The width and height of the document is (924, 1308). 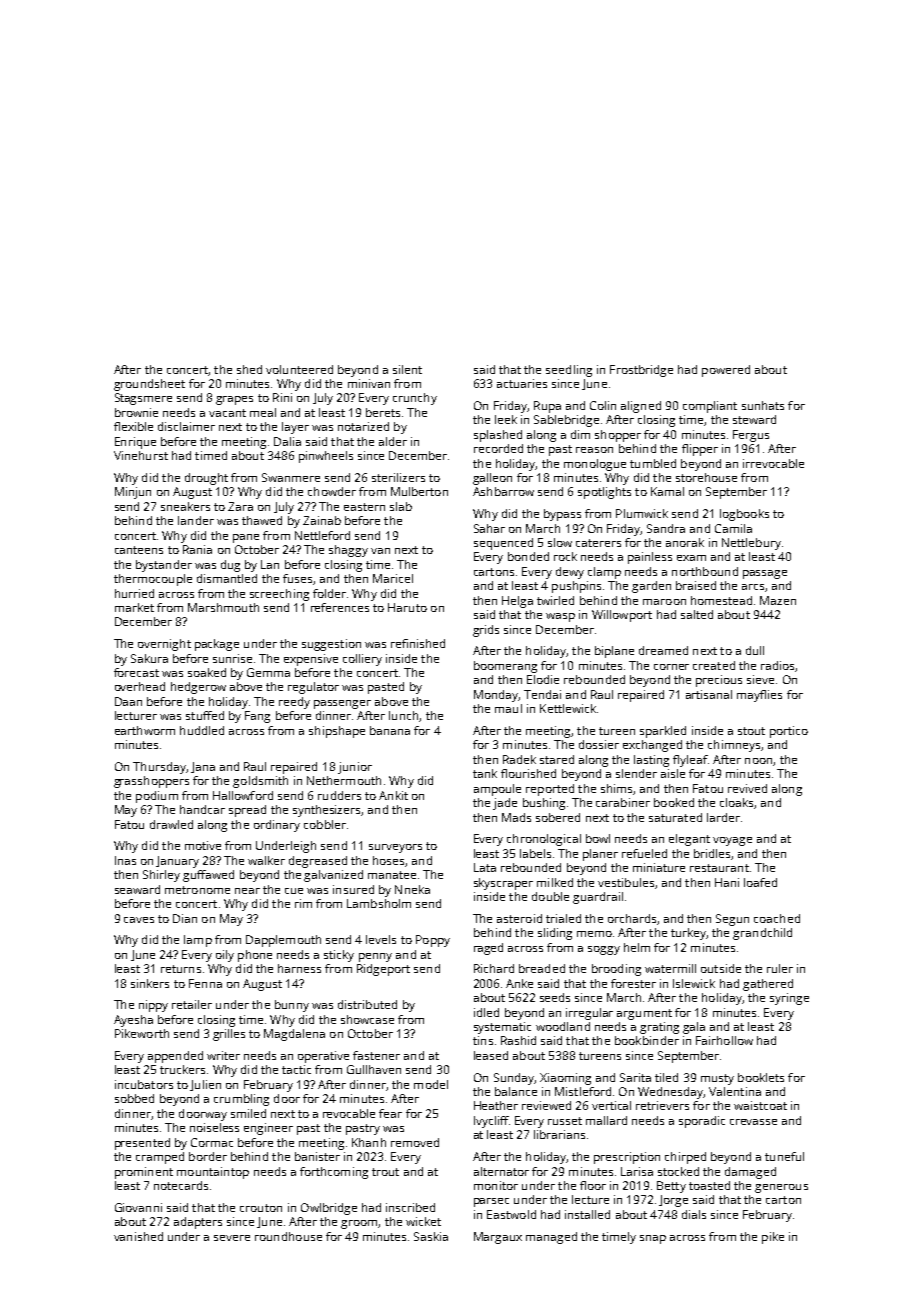 What do you see at coordinates (726, 371) in the document?
I see `powered` at bounding box center [726, 371].
